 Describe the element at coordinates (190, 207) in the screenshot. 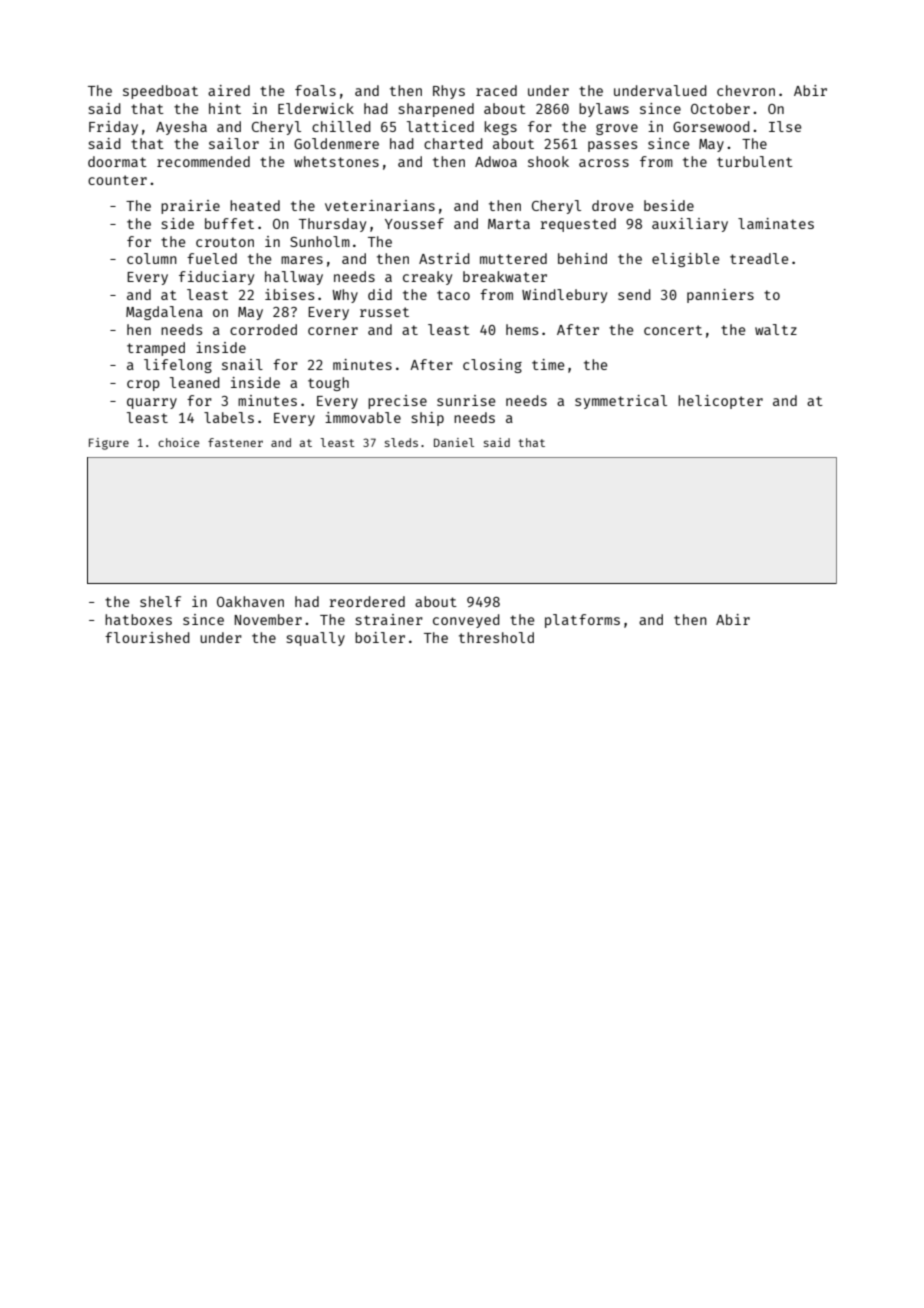

I see `prairie` at that location.
